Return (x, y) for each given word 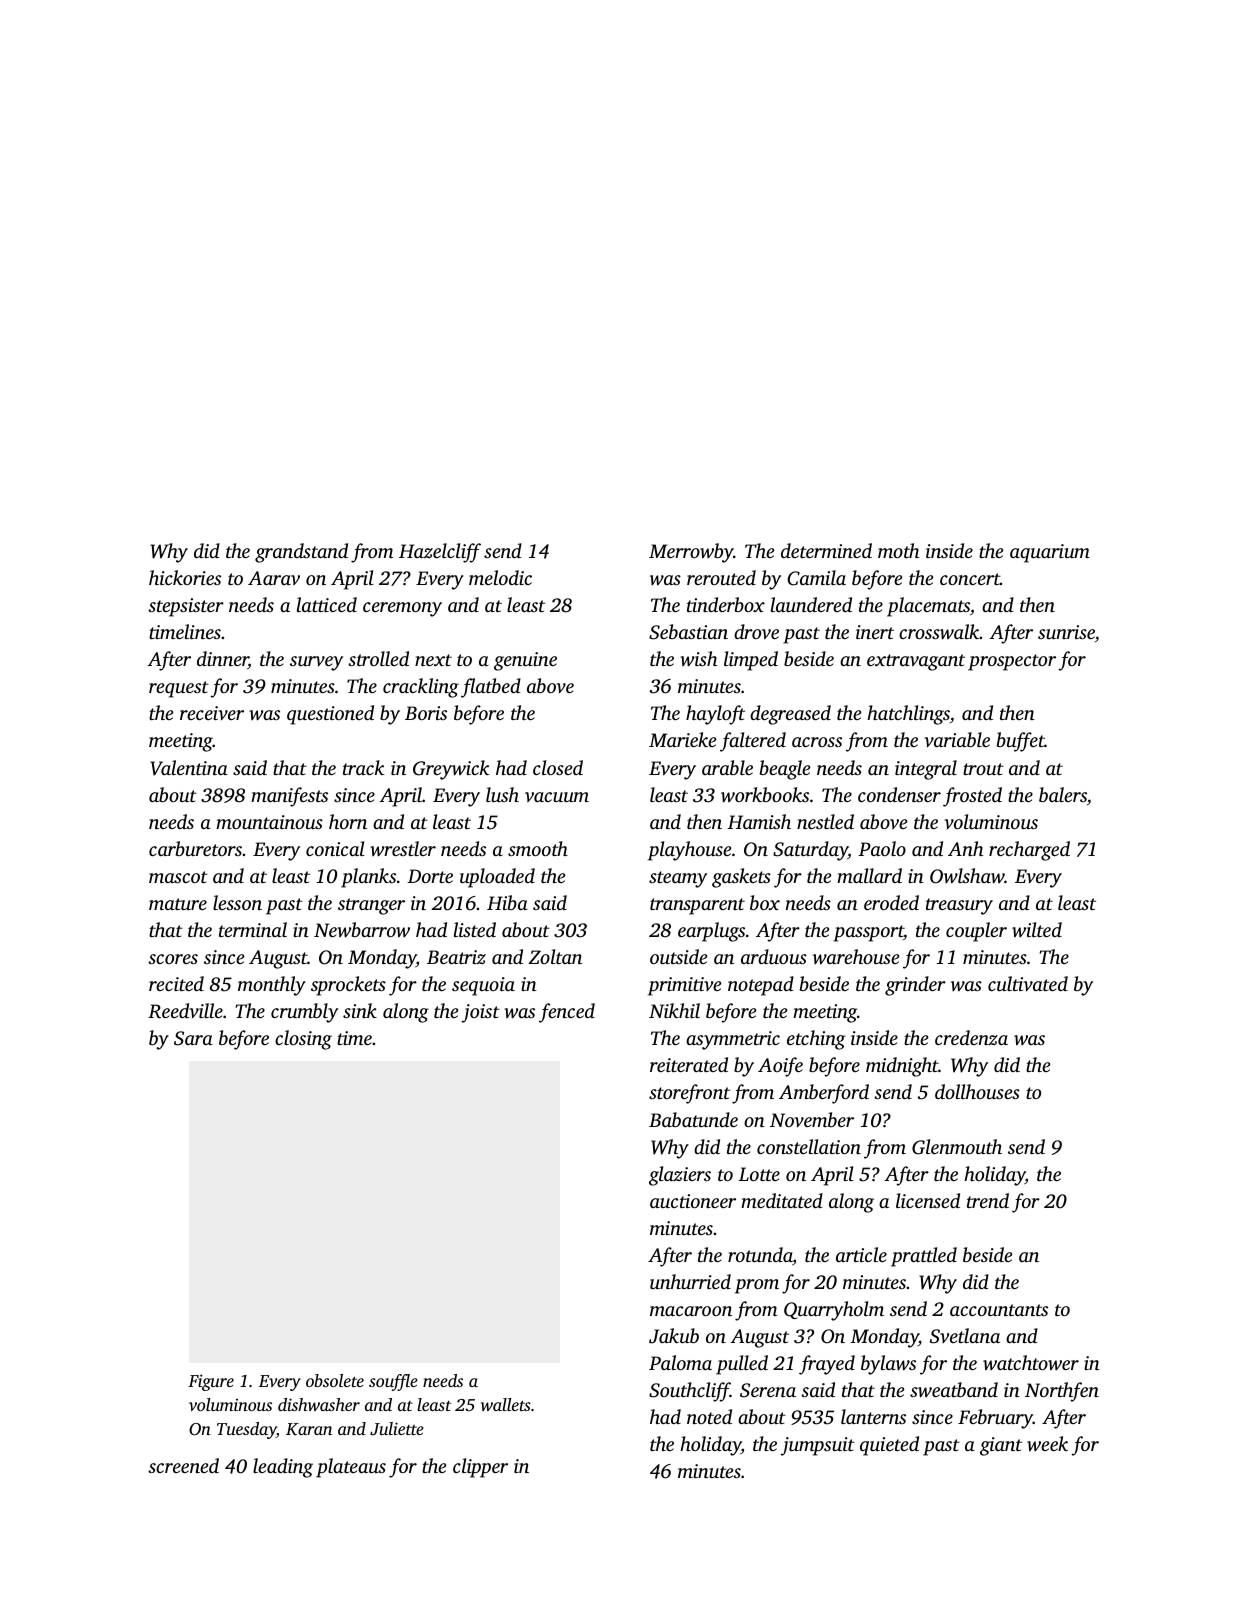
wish (698, 658)
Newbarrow (362, 930)
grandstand (301, 553)
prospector (1012, 662)
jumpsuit (818, 1446)
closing (303, 1040)
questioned (330, 715)
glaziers (680, 1176)
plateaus (351, 1468)
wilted (1037, 930)
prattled (924, 1257)
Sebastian (688, 632)
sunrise (1066, 632)
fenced (567, 1013)
